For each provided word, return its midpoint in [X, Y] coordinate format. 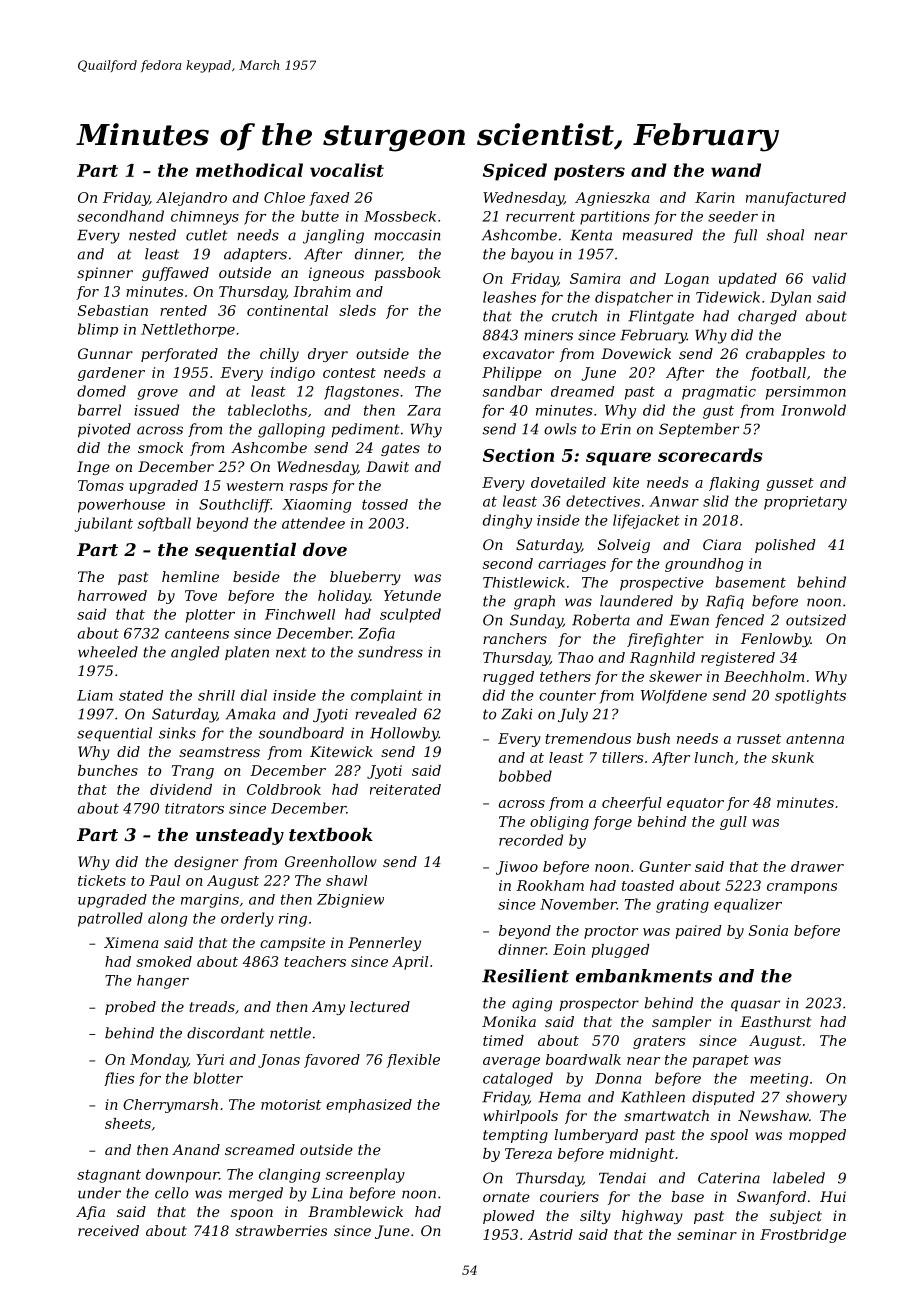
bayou [532, 255]
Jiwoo [517, 868]
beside [256, 576]
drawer [817, 866]
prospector [599, 1004]
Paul [164, 880]
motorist [291, 1104]
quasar [755, 1005]
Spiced [515, 172]
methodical [249, 170]
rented [183, 310]
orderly [247, 919]
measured [658, 235]
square [618, 459]
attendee [313, 523]
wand [736, 170]
